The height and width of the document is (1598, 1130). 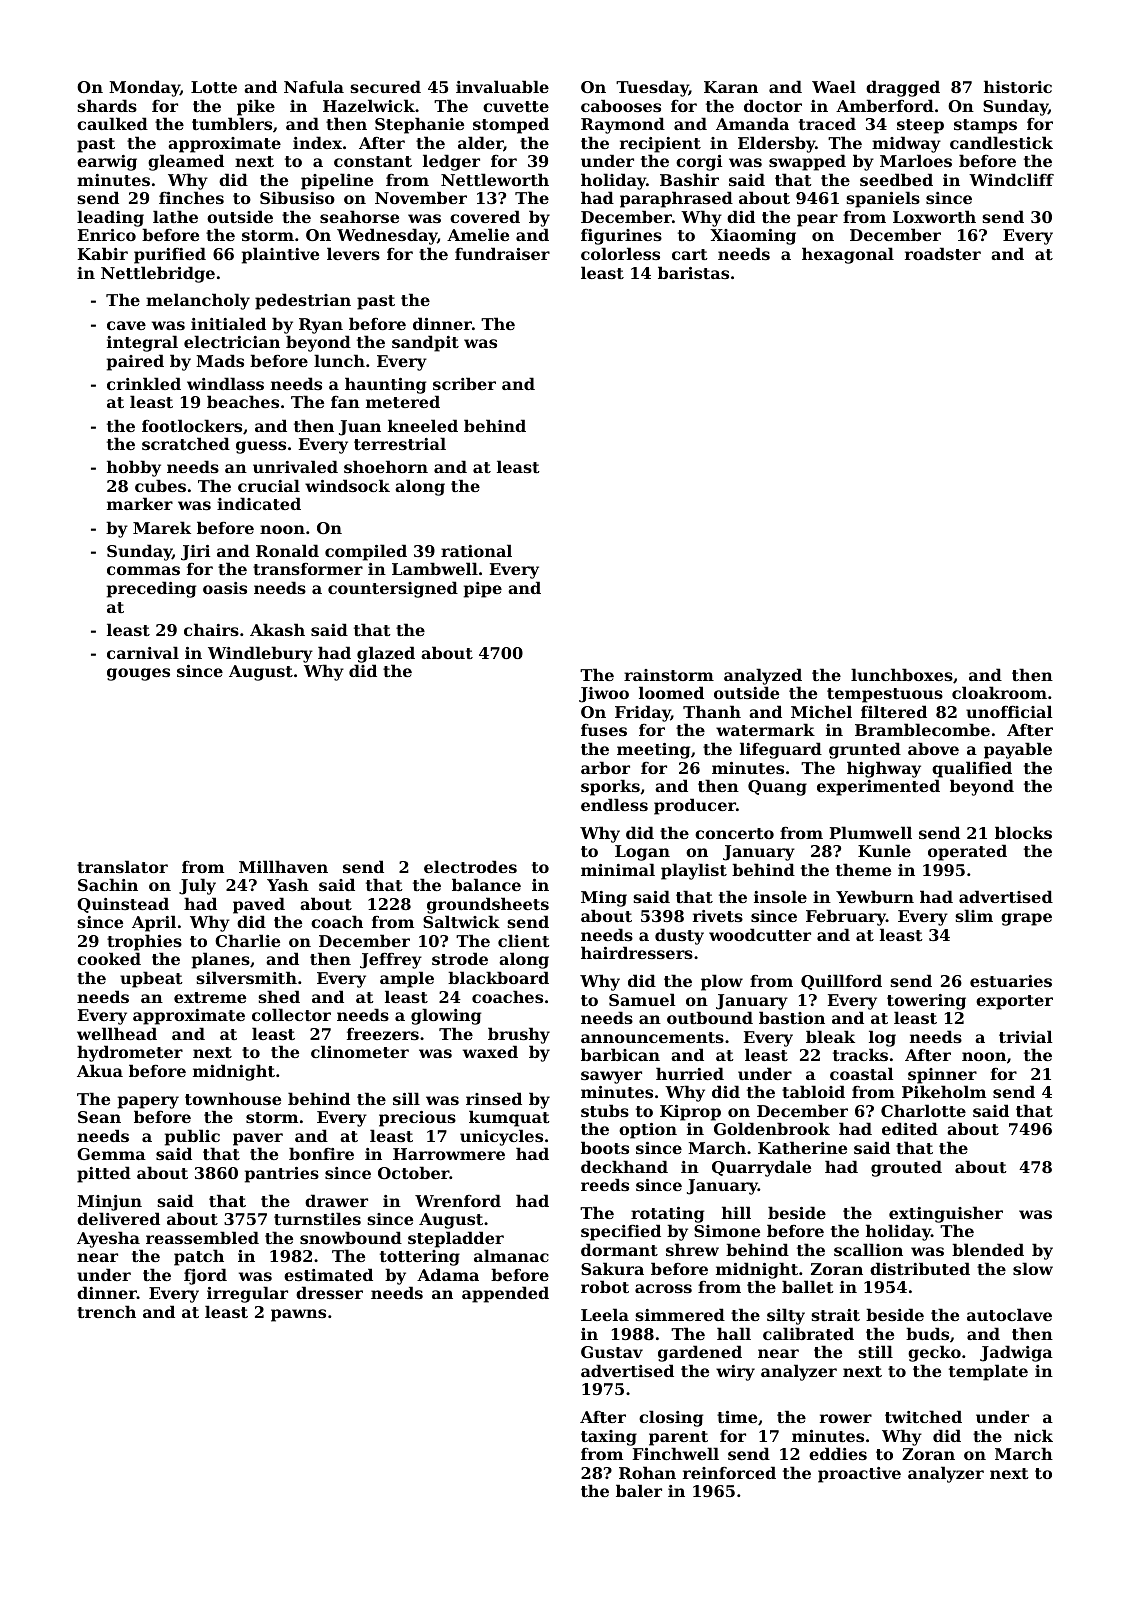 What do you see at coordinates (144, 88) in the document?
I see `Monday` at bounding box center [144, 88].
